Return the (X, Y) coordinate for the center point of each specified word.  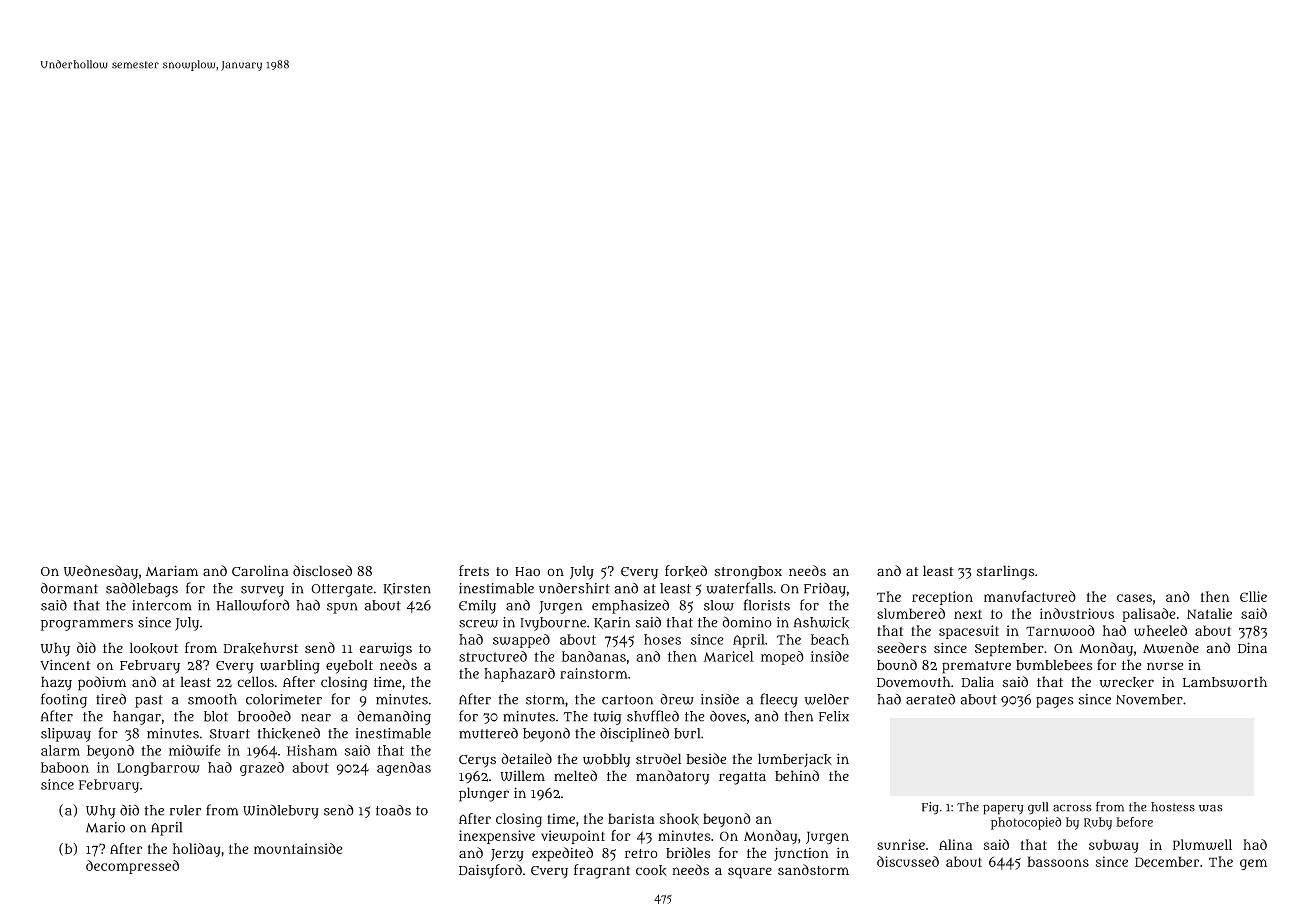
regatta (742, 778)
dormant (69, 588)
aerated (930, 699)
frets (474, 570)
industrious (1077, 613)
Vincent (65, 664)
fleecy (779, 700)
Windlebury (281, 811)
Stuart (230, 734)
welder (826, 699)
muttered (488, 733)
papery (1003, 809)
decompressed (132, 867)
